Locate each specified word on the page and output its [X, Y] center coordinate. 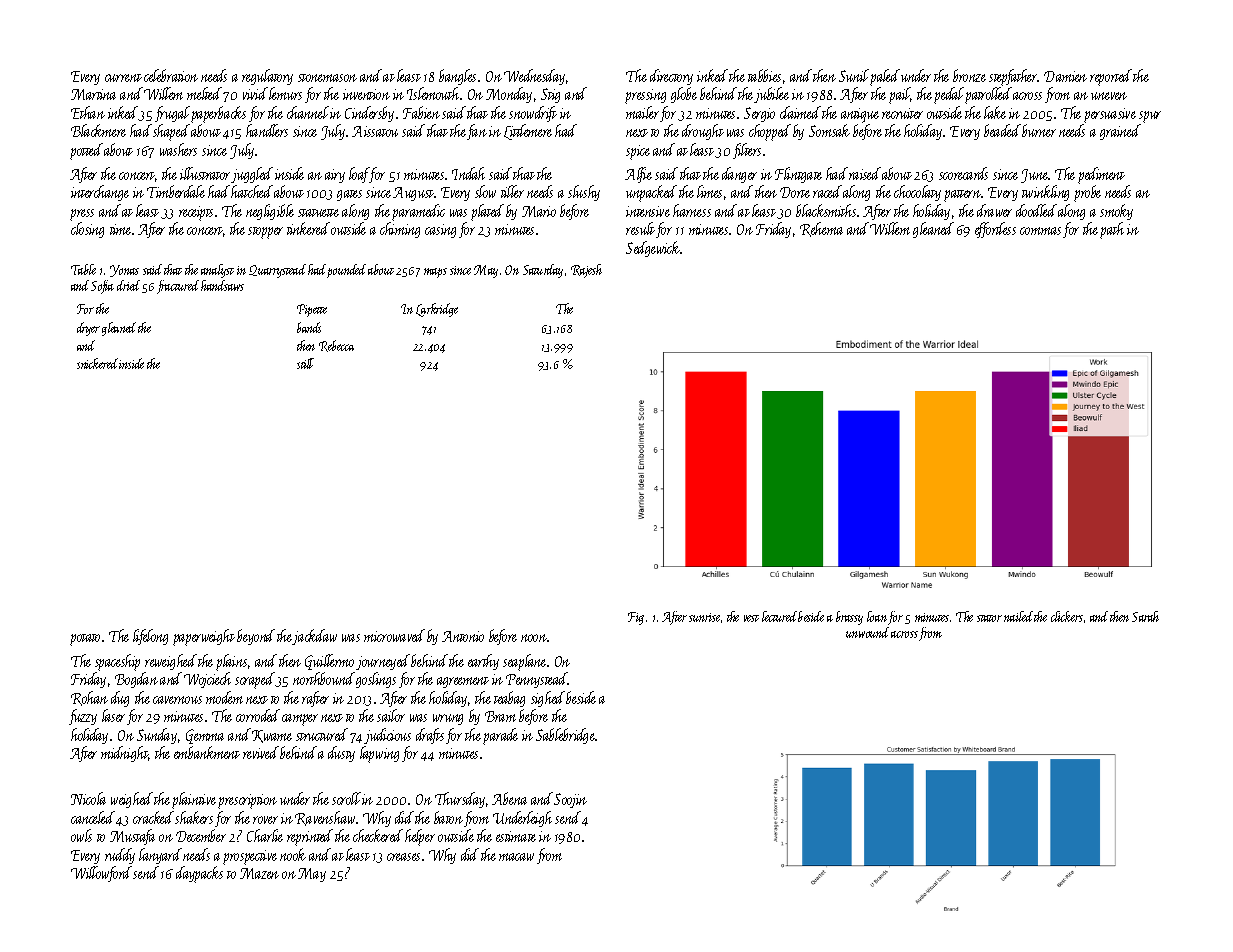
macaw [516, 857]
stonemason [327, 78]
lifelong [150, 637]
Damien [1065, 76]
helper [420, 837]
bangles [457, 77]
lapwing [379, 754]
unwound [867, 632]
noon [534, 638]
